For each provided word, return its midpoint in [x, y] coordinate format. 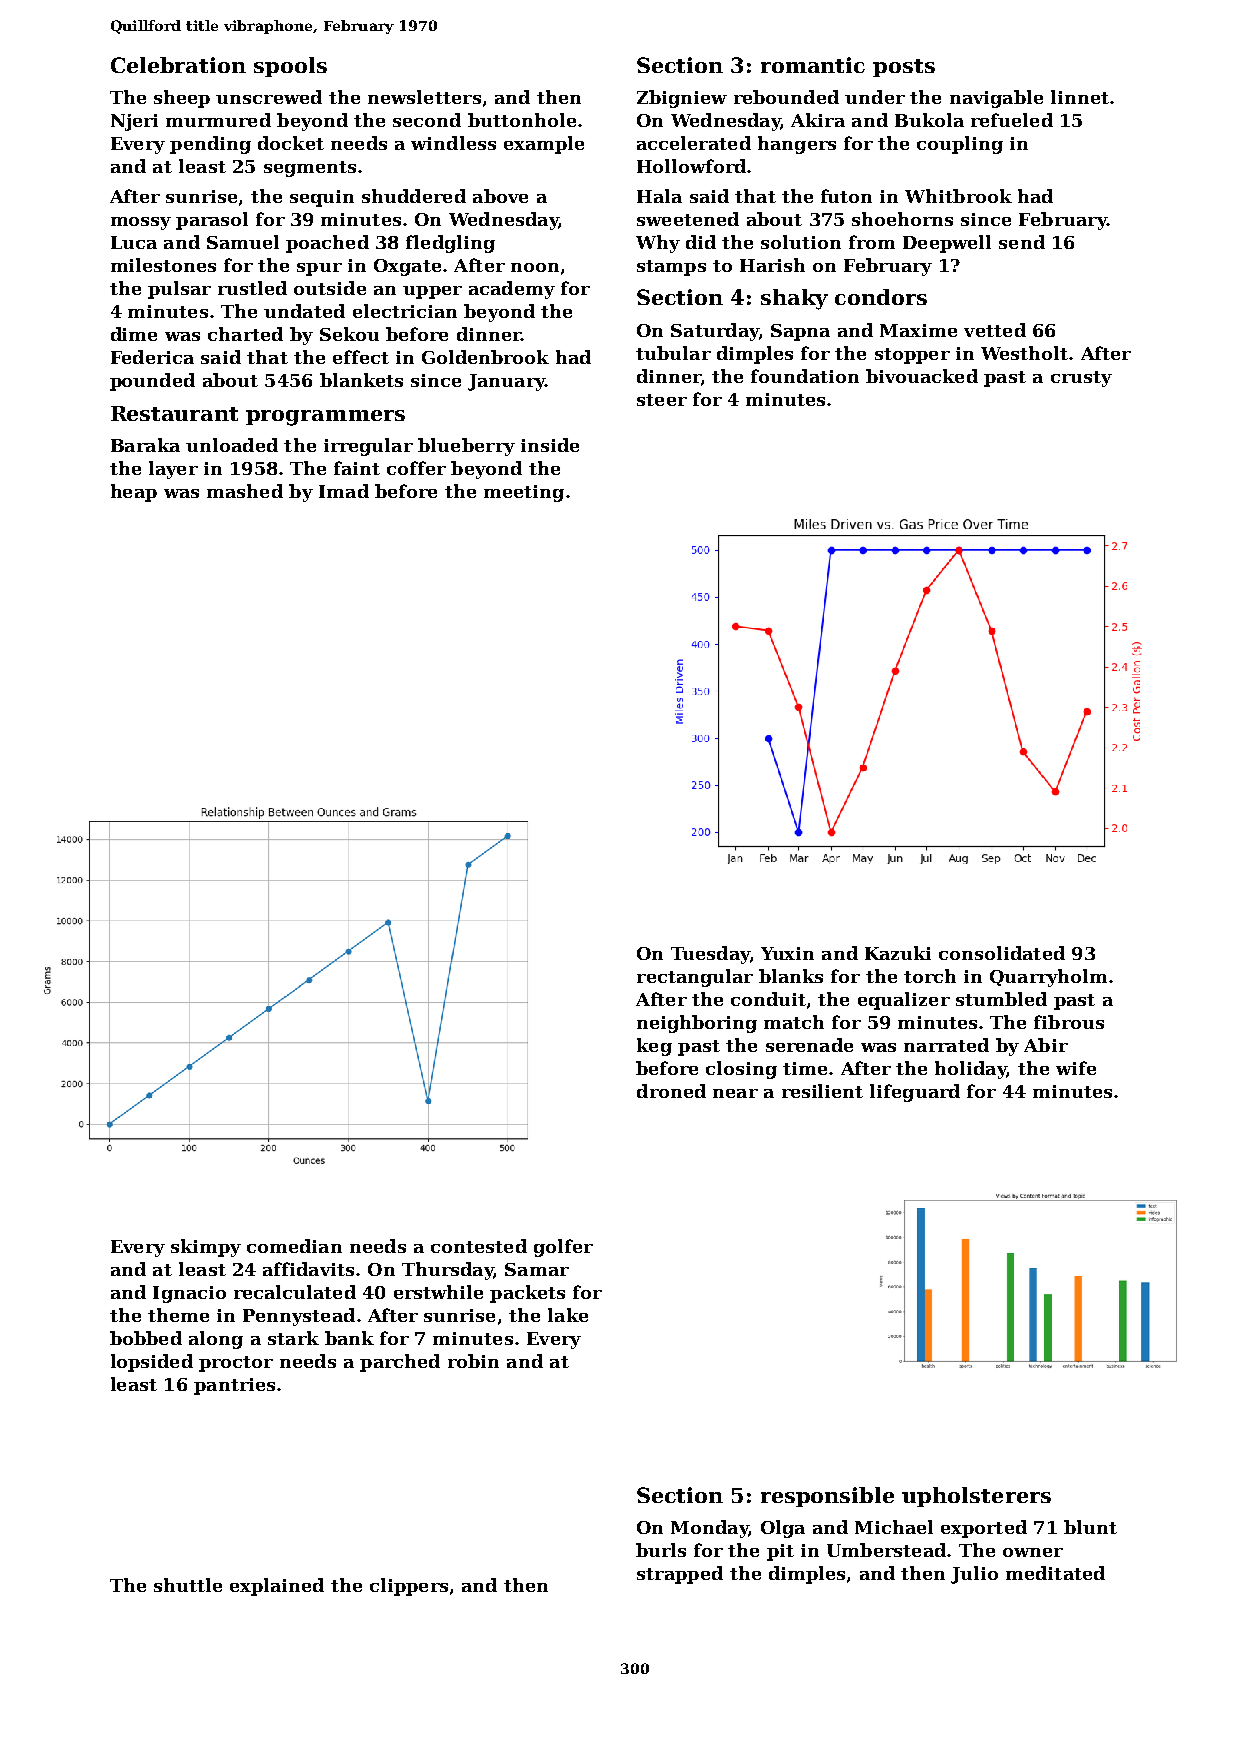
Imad [344, 491]
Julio [974, 1575]
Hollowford [691, 166]
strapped [680, 1575]
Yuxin [787, 953]
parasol [212, 221]
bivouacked [922, 376]
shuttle [188, 1585]
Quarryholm [1048, 978]
